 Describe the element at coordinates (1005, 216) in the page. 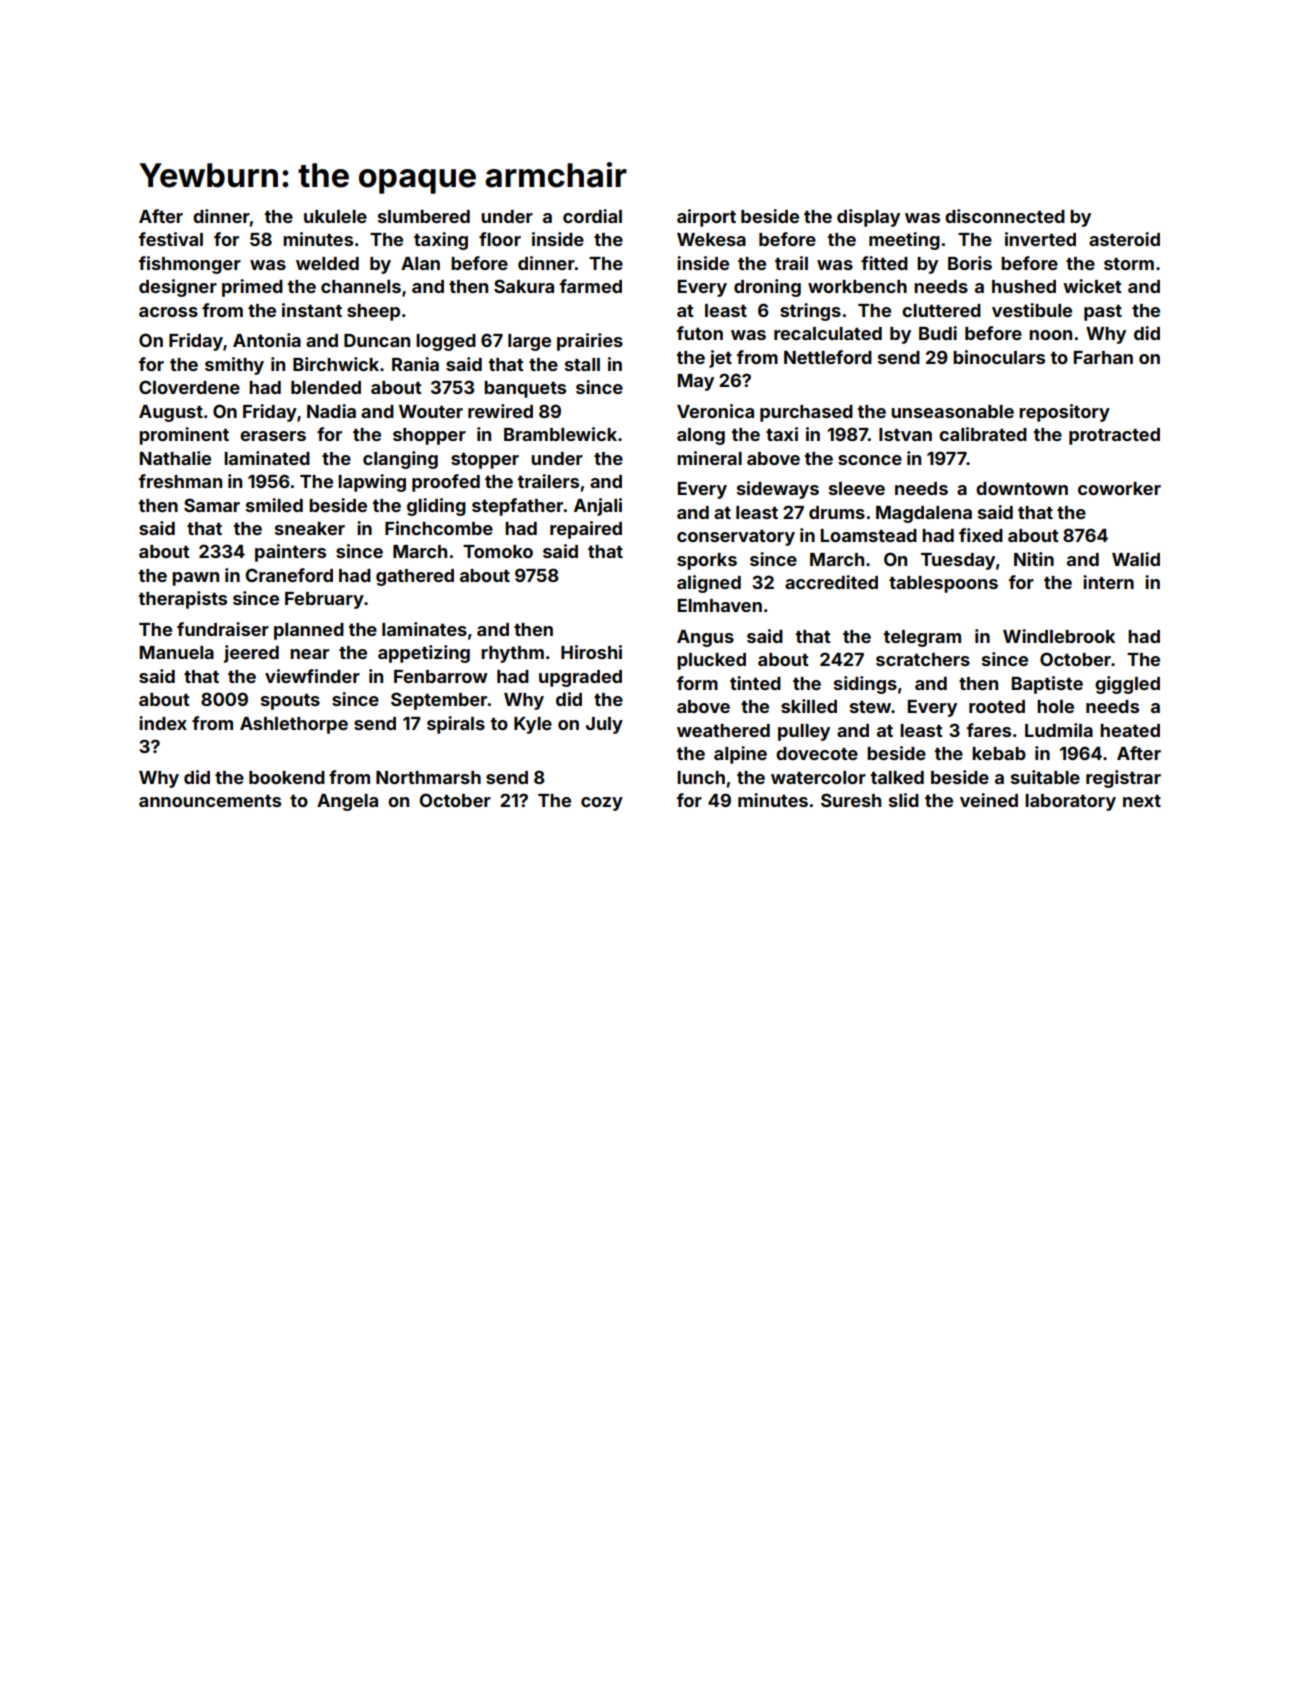

I see `disconnected` at that location.
